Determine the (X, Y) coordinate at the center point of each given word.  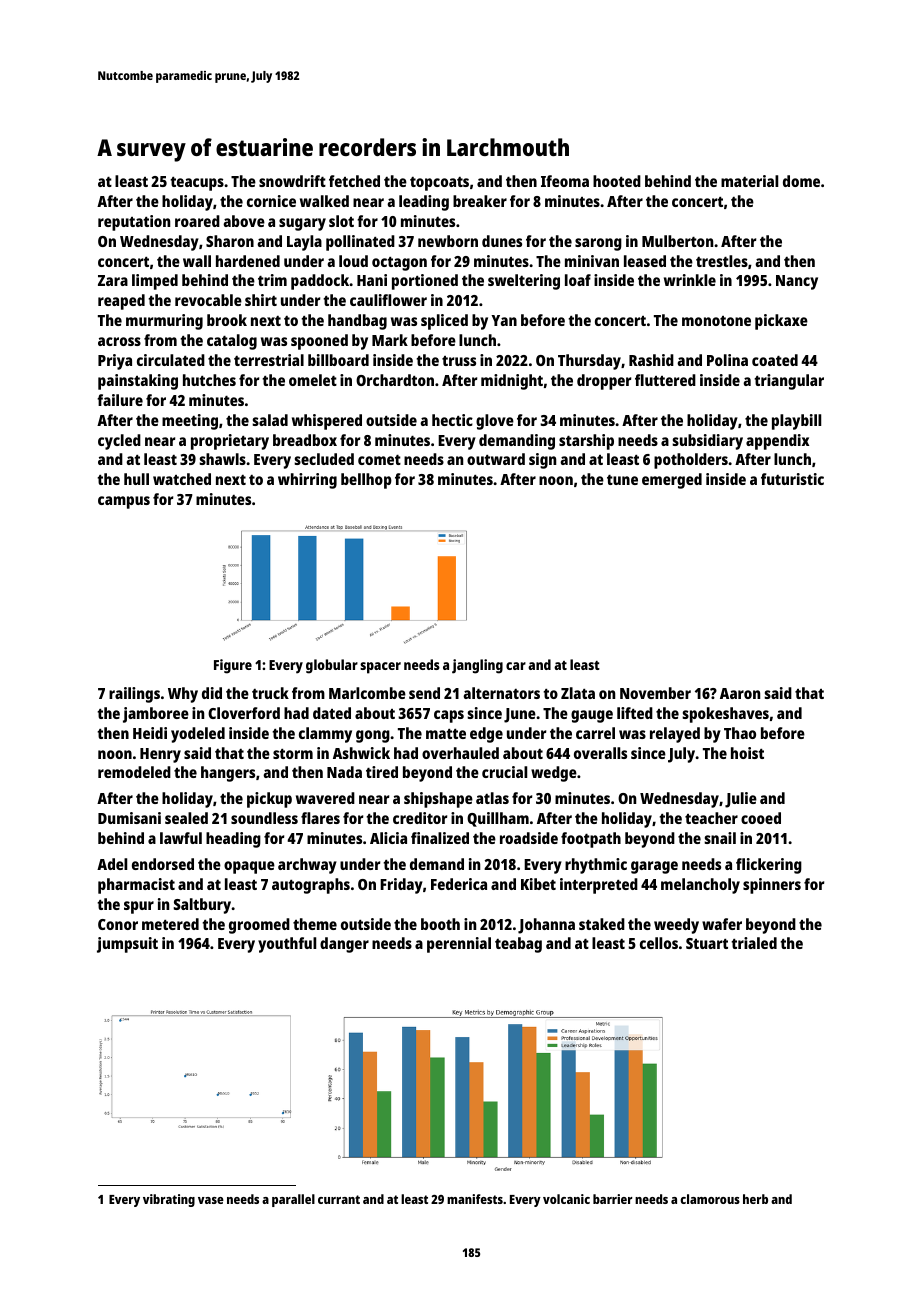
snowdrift (292, 181)
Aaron (740, 693)
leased (645, 261)
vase (211, 1200)
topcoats (439, 184)
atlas (492, 798)
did (212, 693)
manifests (475, 1199)
